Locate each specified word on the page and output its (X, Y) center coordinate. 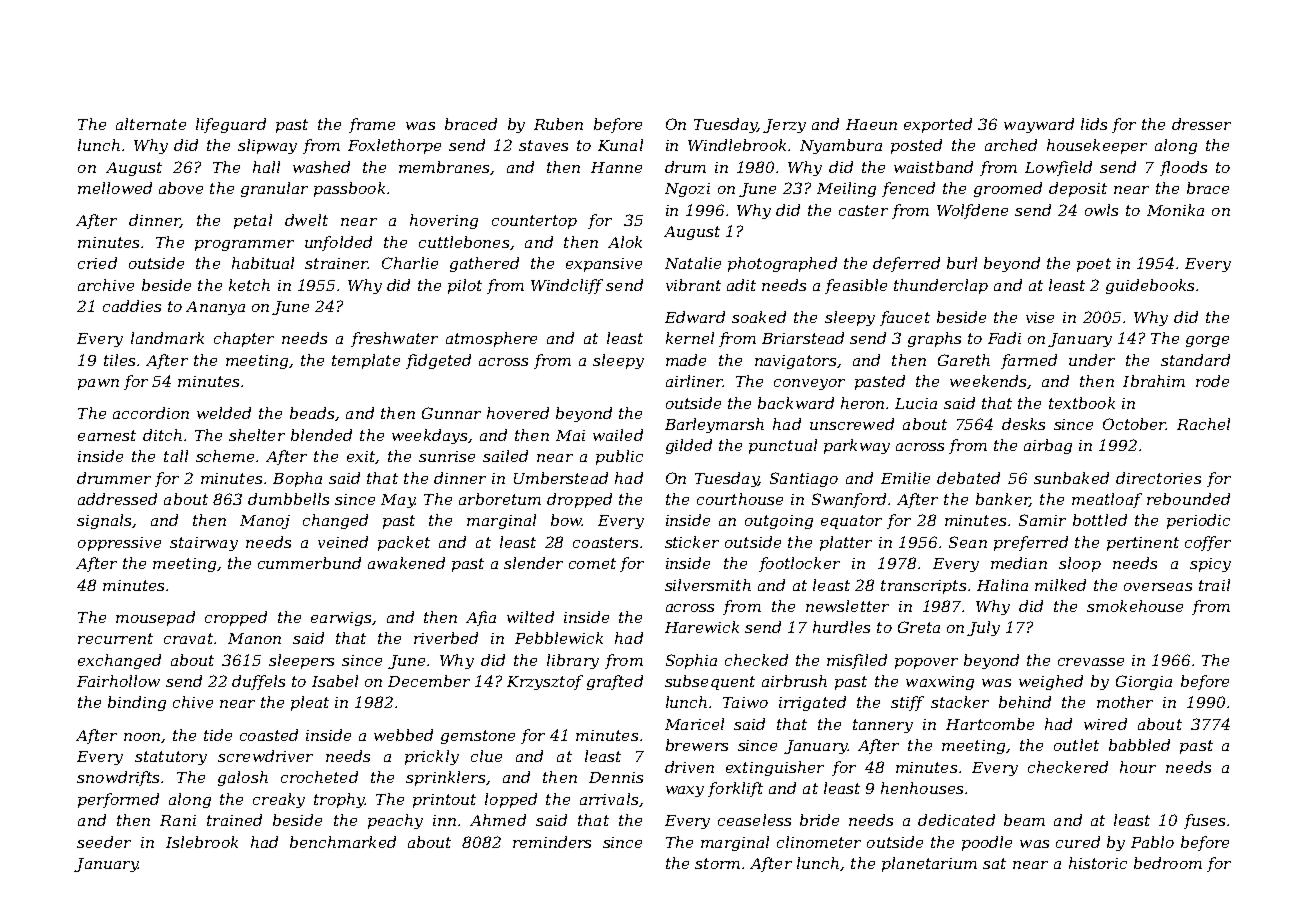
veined (343, 542)
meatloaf (1107, 500)
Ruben (558, 124)
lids (1094, 124)
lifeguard (231, 125)
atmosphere (491, 339)
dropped (579, 500)
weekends (988, 381)
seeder (104, 842)
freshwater (394, 339)
